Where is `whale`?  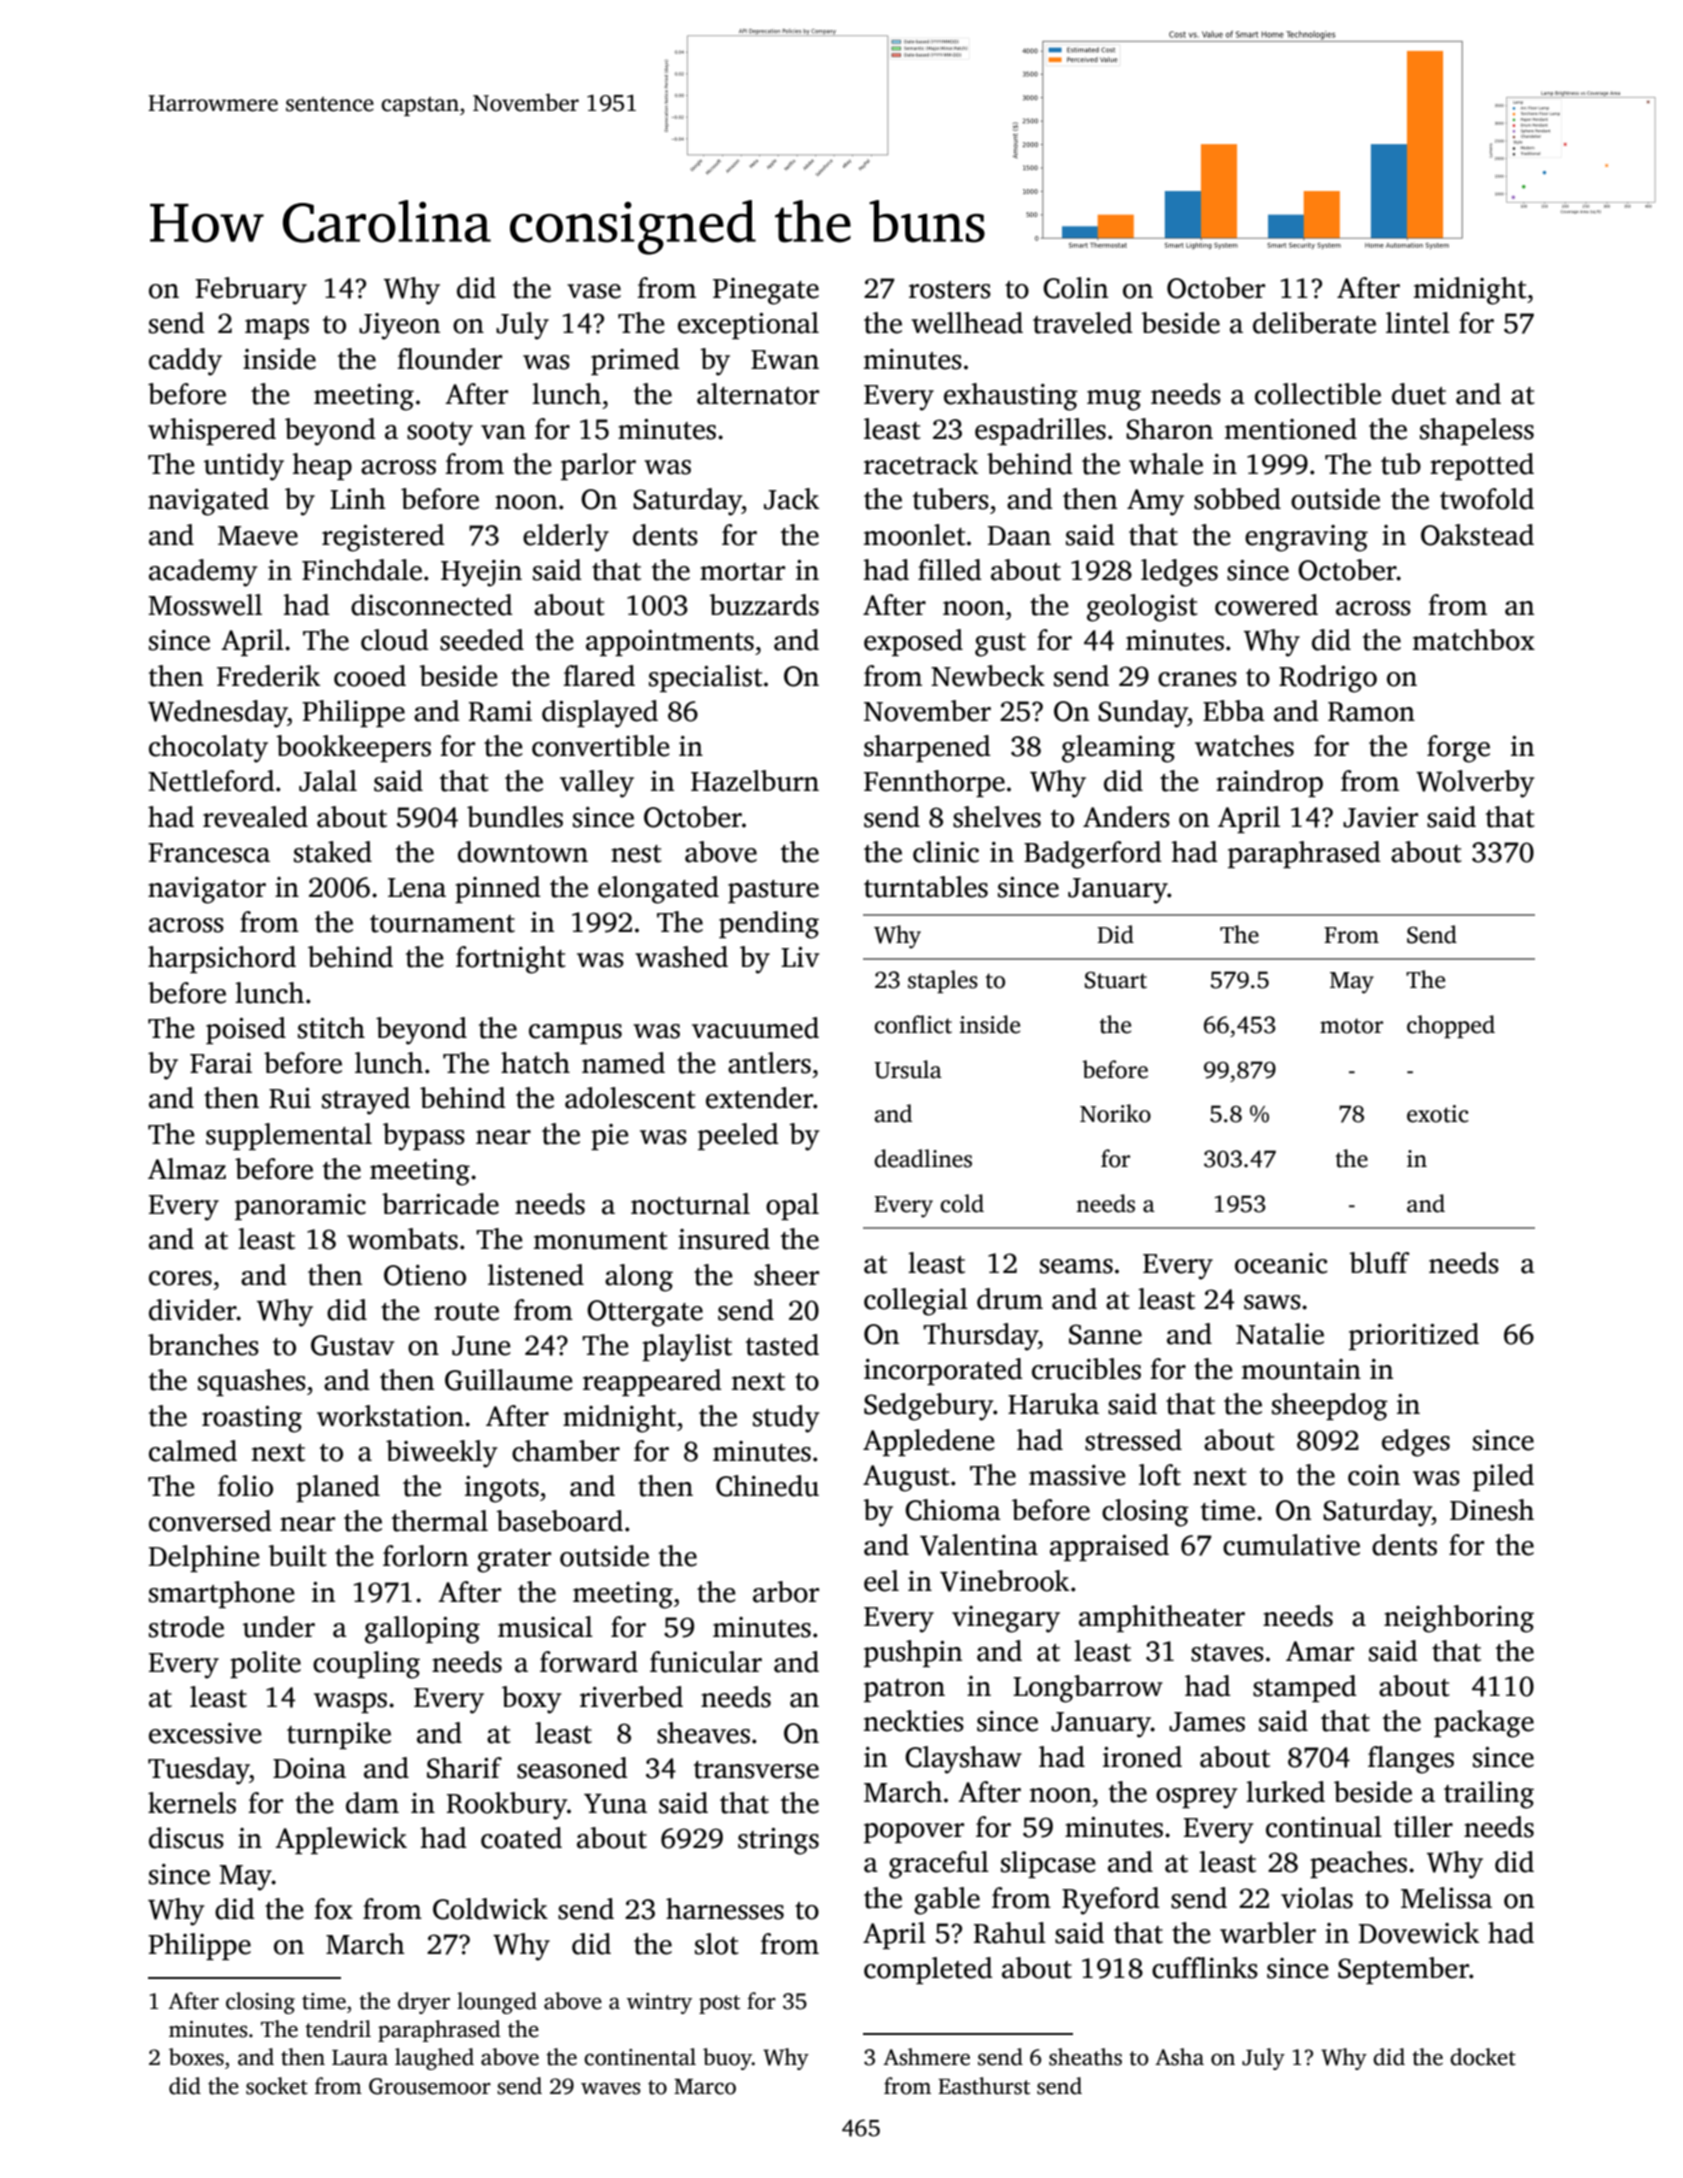 whale is located at coordinates (1166, 464).
